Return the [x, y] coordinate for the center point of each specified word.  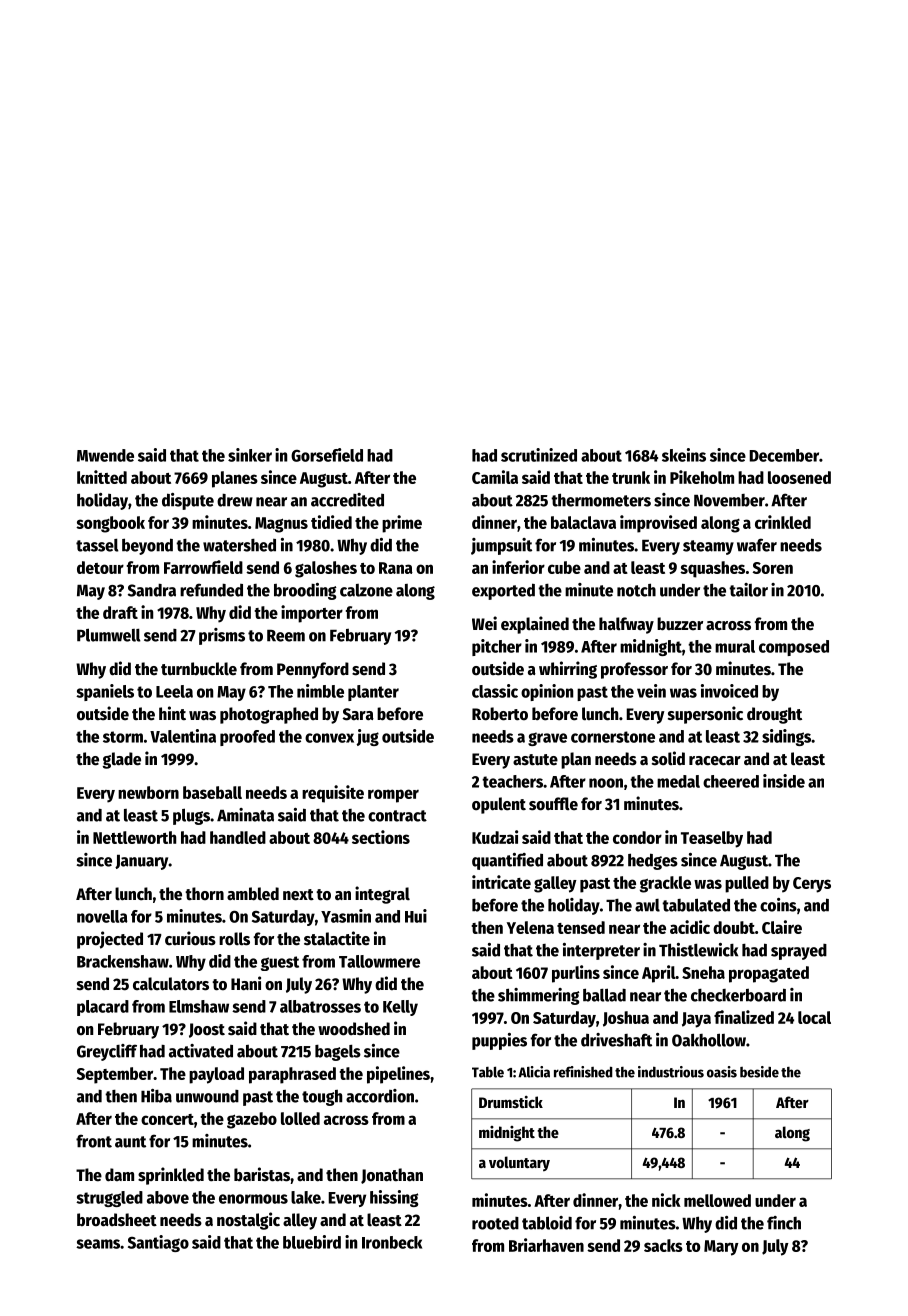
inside [784, 781]
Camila [495, 477]
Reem [286, 636]
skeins [684, 455]
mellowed [717, 1200]
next [298, 895]
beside [759, 1072]
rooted [495, 1223]
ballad [604, 995]
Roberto [500, 714]
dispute [188, 501]
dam [119, 1175]
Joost [207, 1030]
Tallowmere [379, 961]
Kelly [400, 1008]
